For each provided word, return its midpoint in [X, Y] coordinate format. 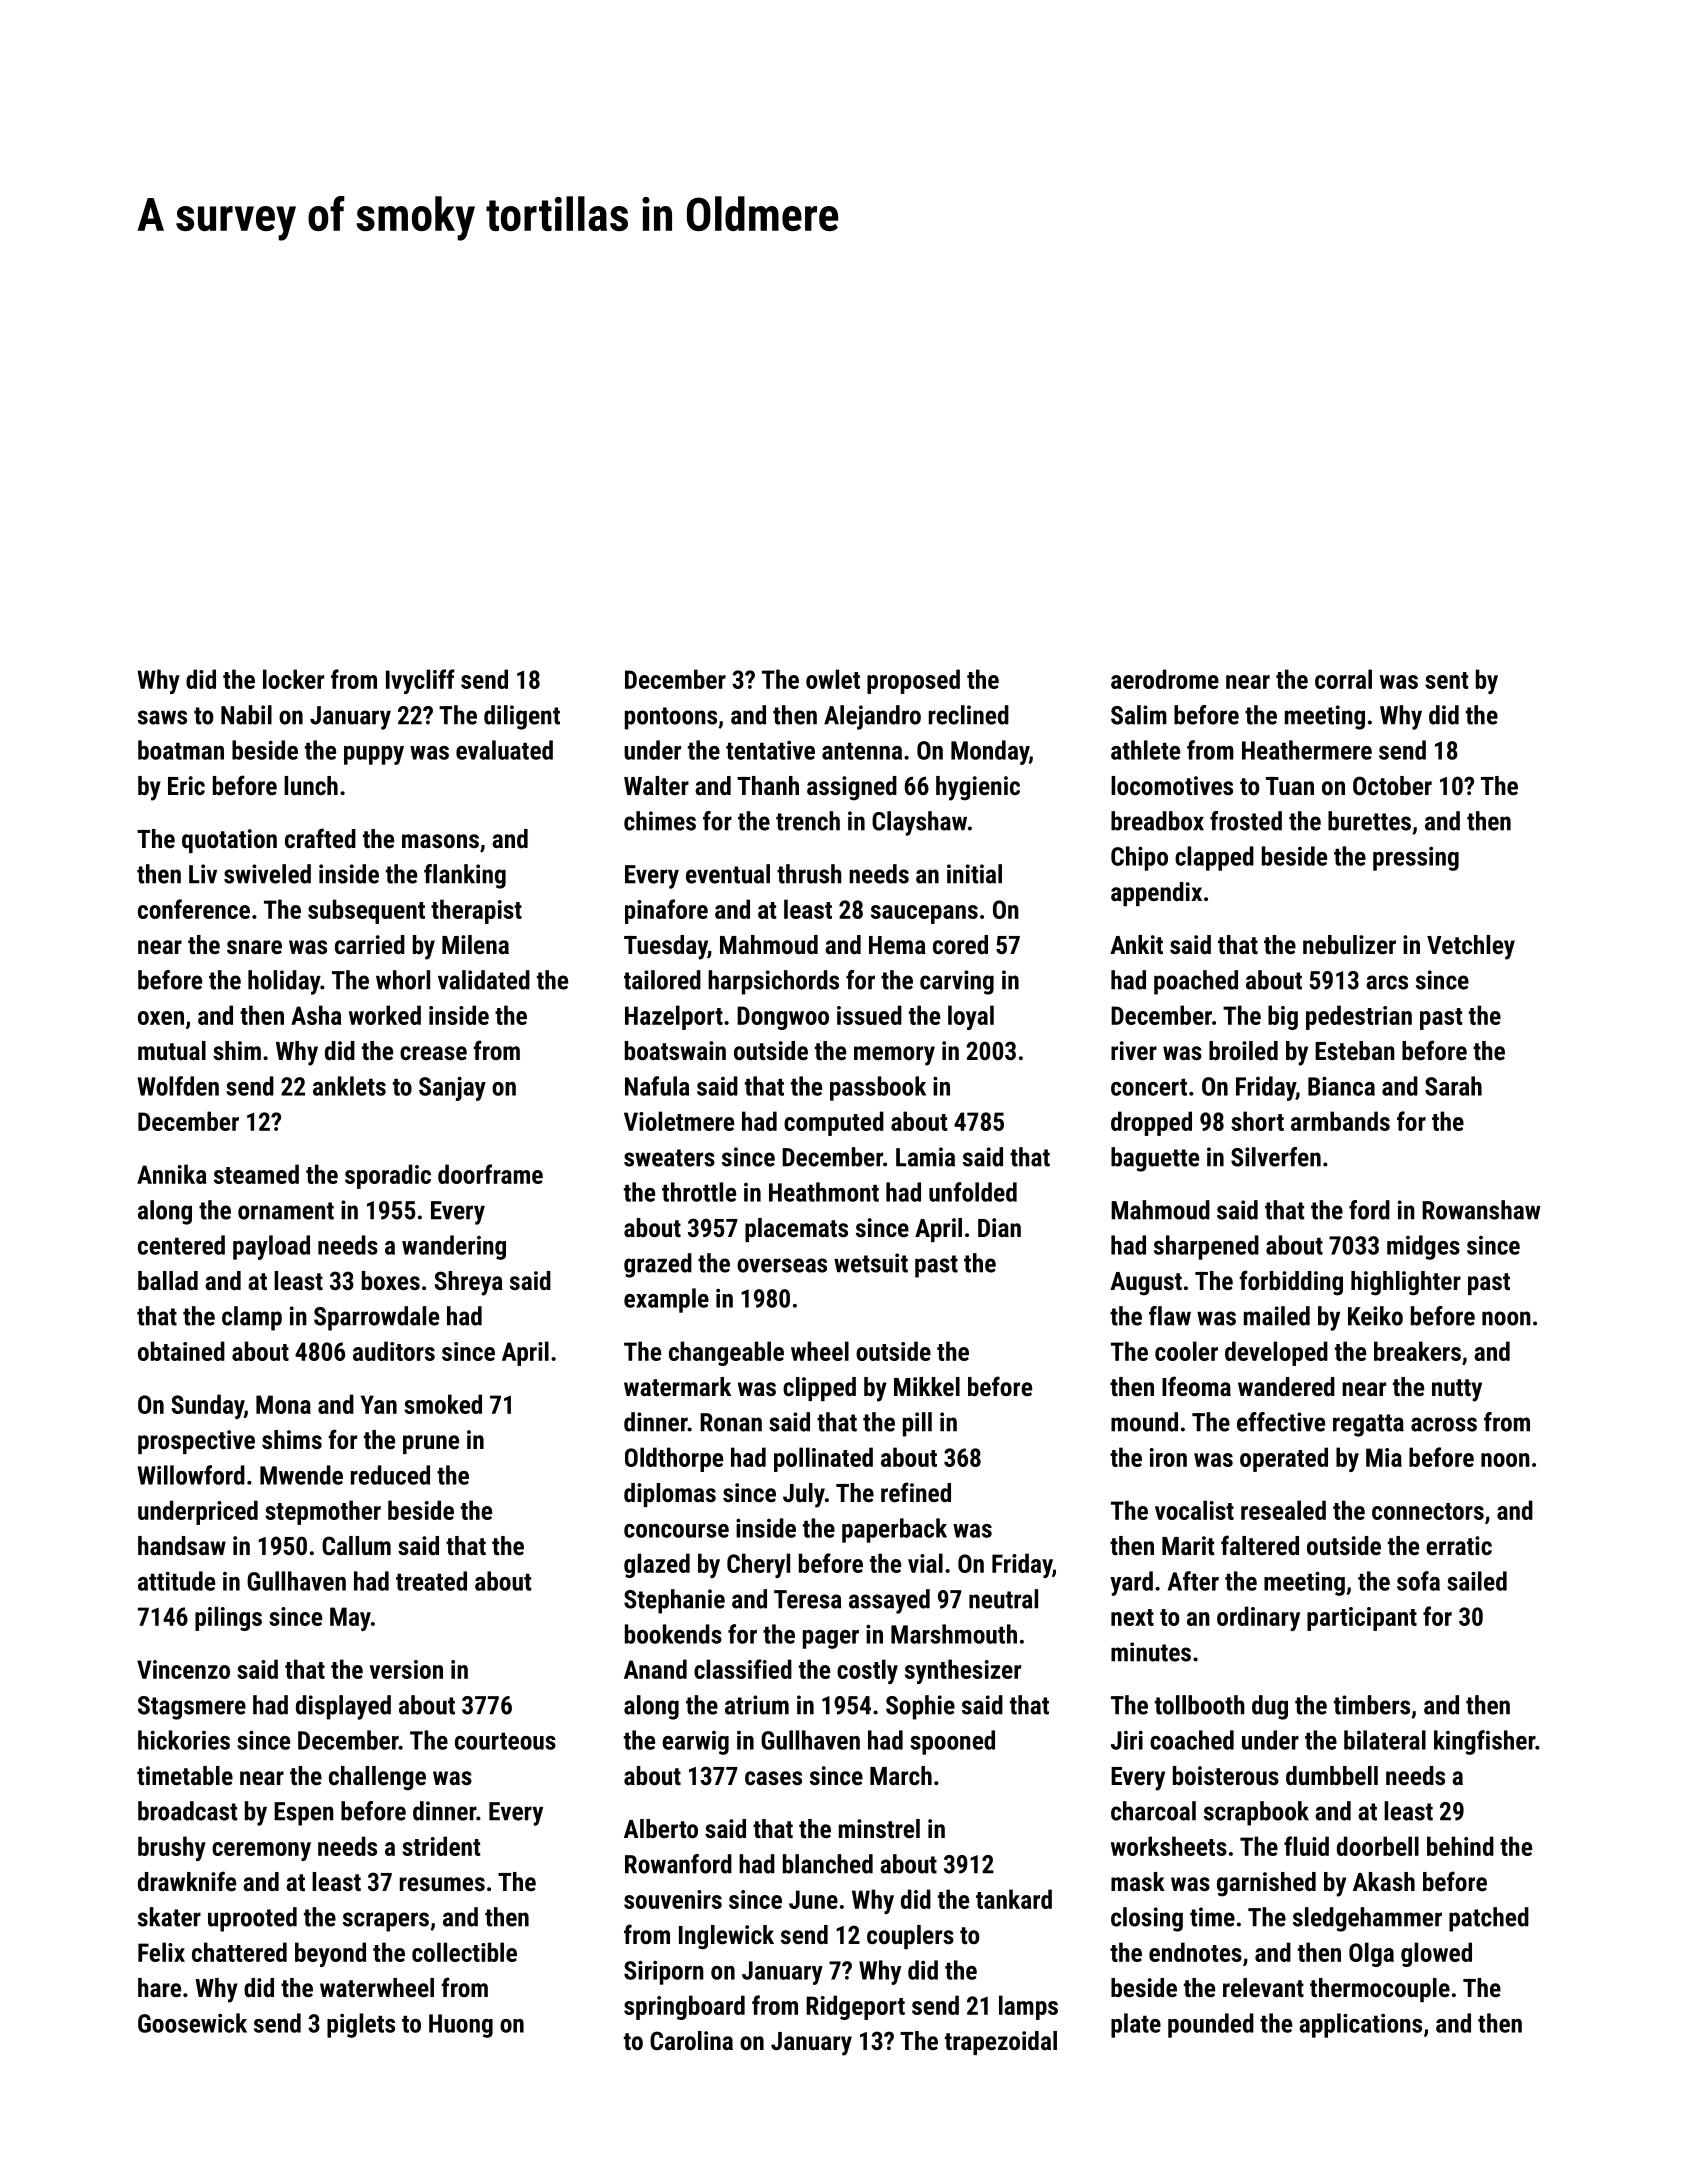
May [350, 1619]
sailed [1477, 1581]
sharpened [1206, 1247]
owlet [833, 679]
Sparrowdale [376, 1318]
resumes [442, 1884]
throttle [699, 1192]
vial [925, 1563]
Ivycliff [420, 681]
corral [1343, 679]
